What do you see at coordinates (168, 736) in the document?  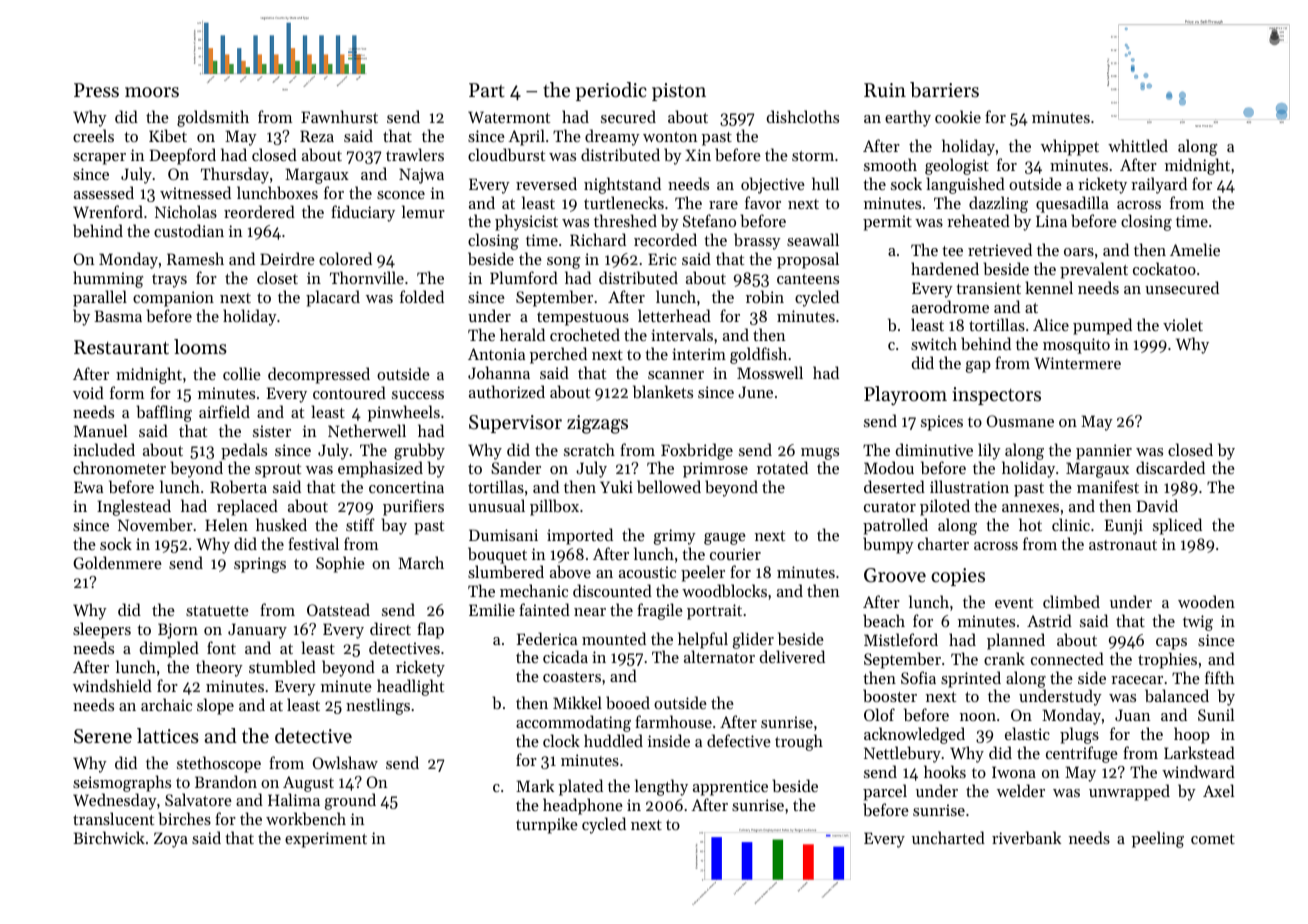 I see `lattices` at bounding box center [168, 736].
